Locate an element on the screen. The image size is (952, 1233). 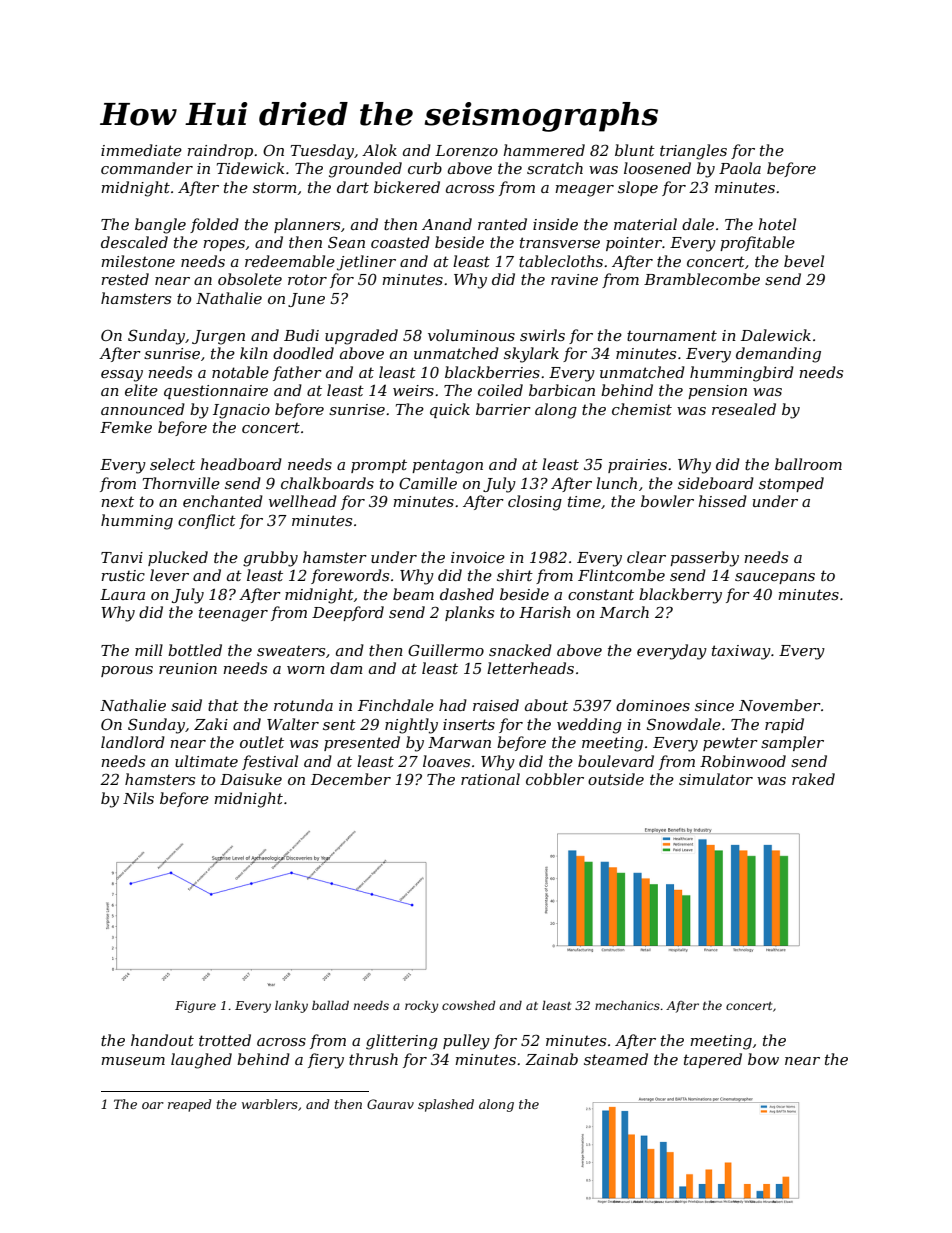
outlet is located at coordinates (262, 742).
